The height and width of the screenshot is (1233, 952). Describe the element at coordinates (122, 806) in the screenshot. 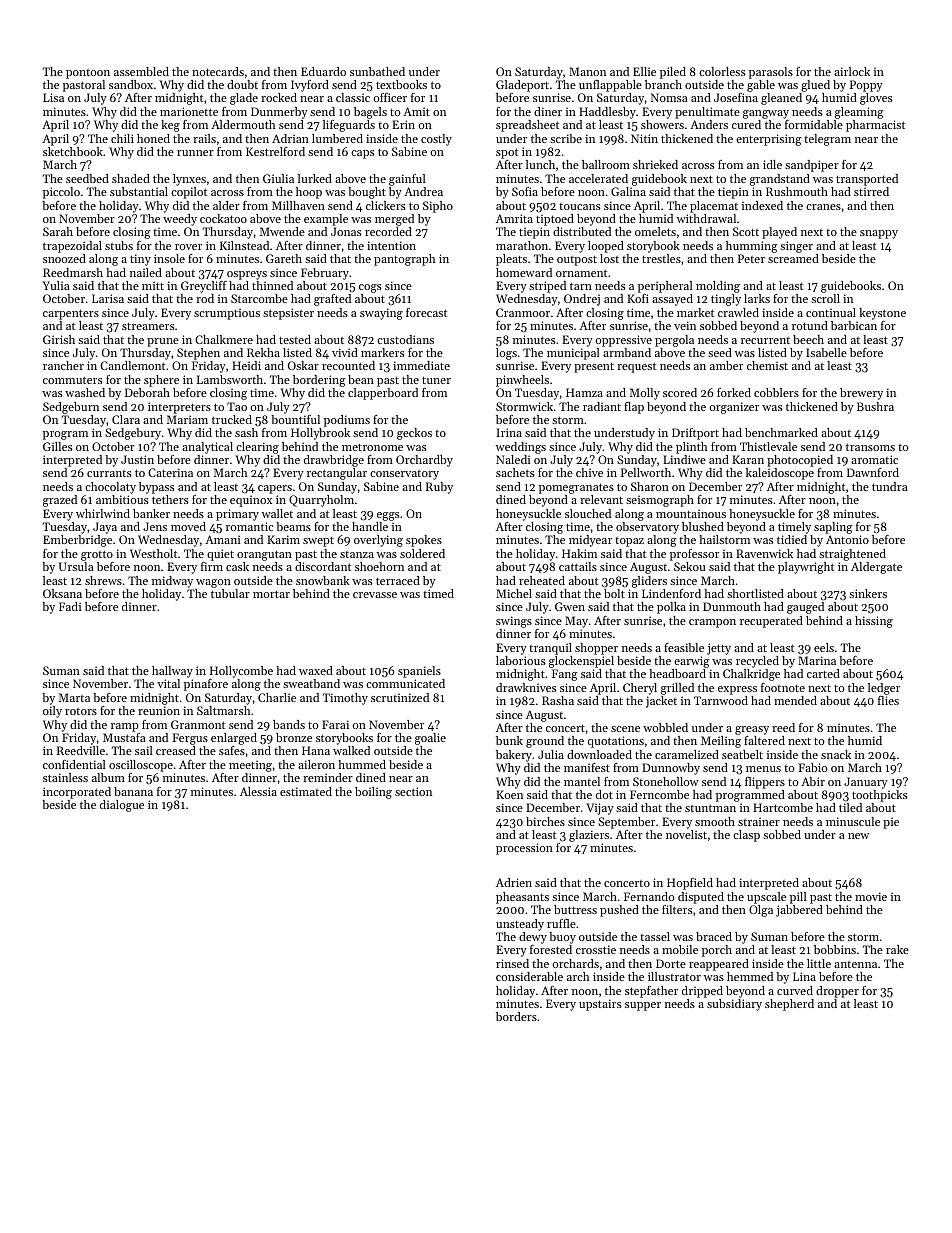

I see `dialogue` at that location.
